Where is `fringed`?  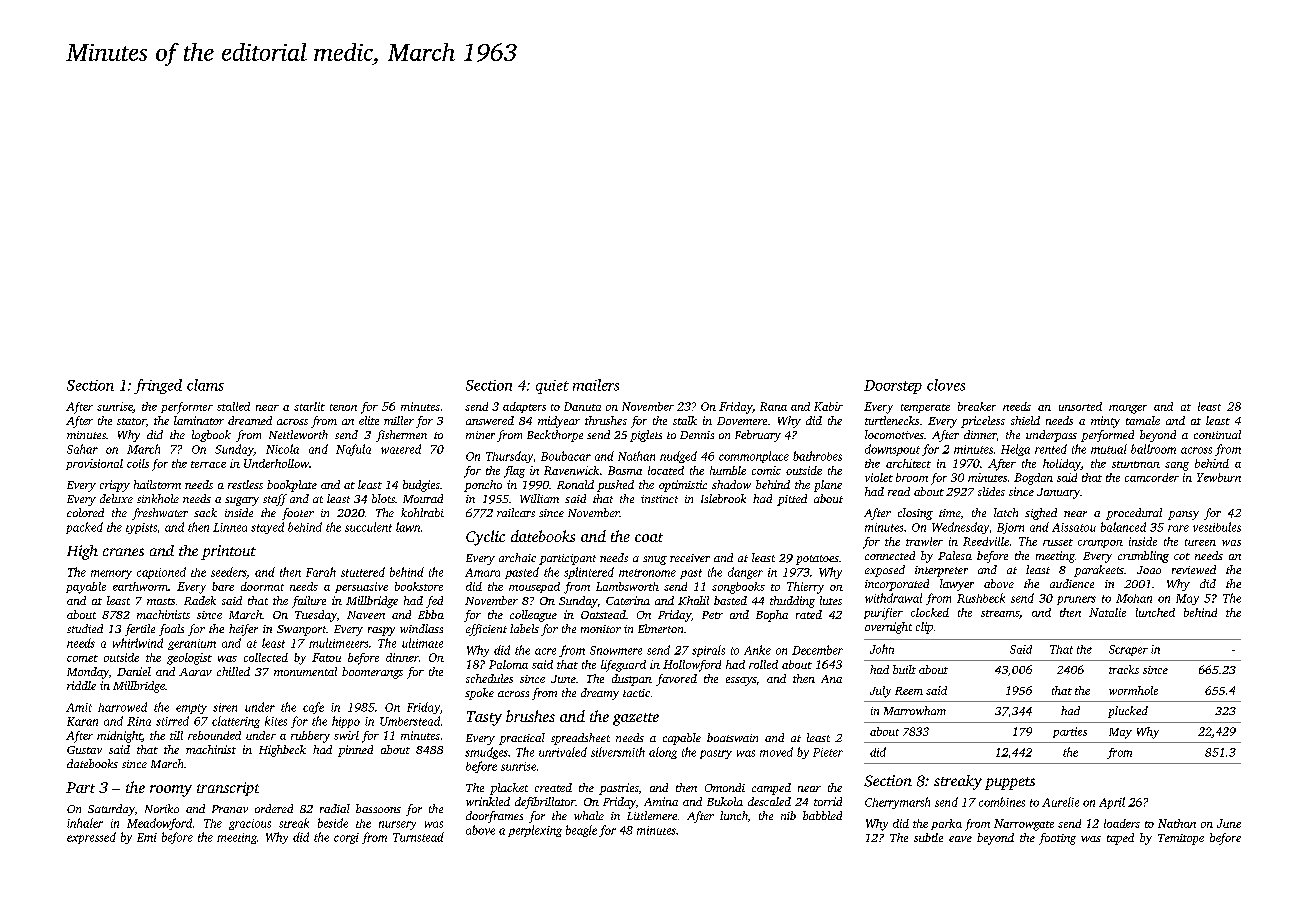
fringed is located at coordinates (158, 386).
